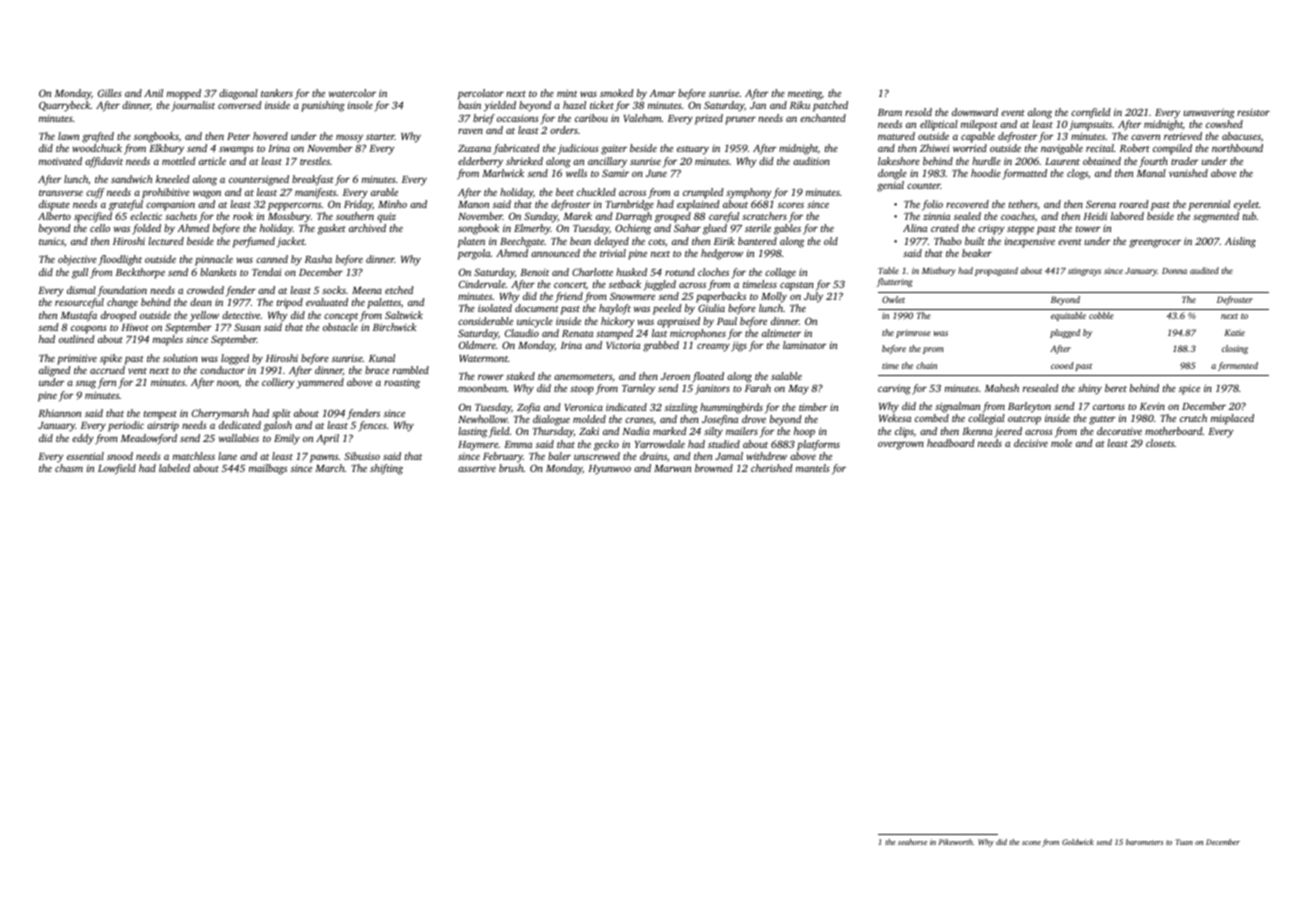 The width and height of the image is (1308, 924). What do you see at coordinates (673, 468) in the image?
I see `Marwan` at bounding box center [673, 468].
